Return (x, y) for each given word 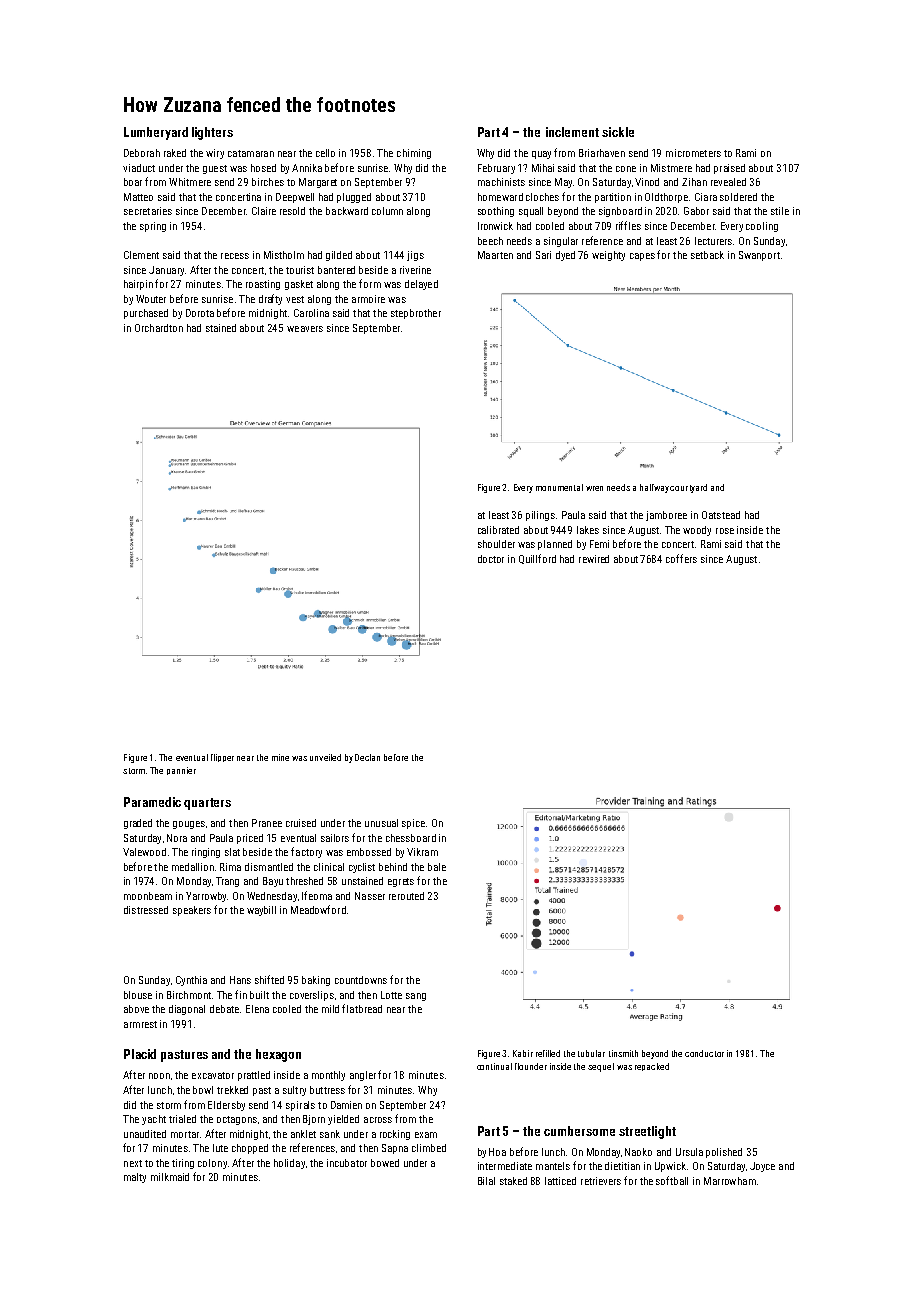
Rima (230, 867)
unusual (381, 823)
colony (212, 1164)
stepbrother (416, 314)
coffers (681, 558)
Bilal (486, 1181)
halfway (654, 488)
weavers (305, 329)
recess (235, 256)
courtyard (688, 488)
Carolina (311, 313)
